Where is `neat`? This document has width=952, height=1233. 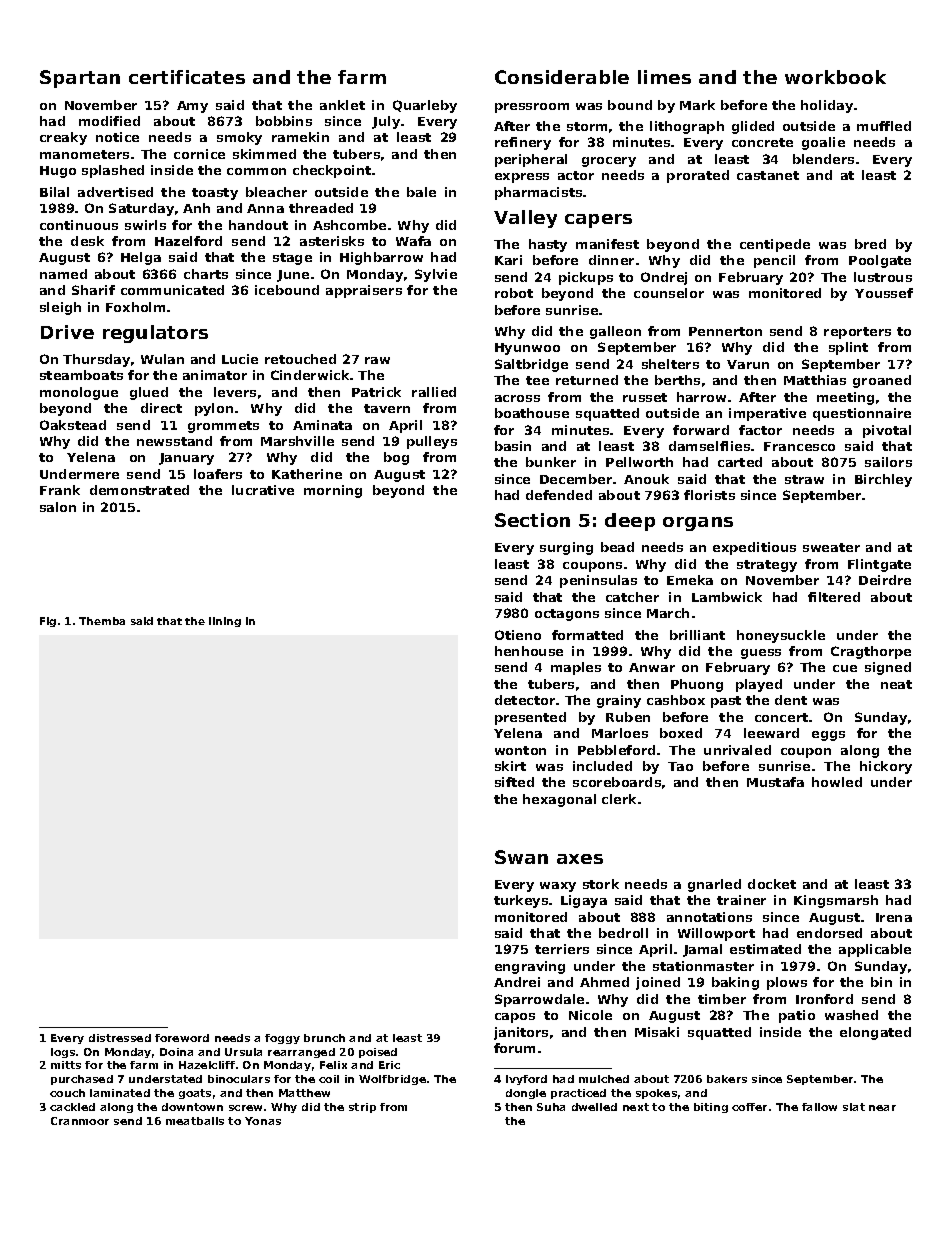 neat is located at coordinates (896, 684).
